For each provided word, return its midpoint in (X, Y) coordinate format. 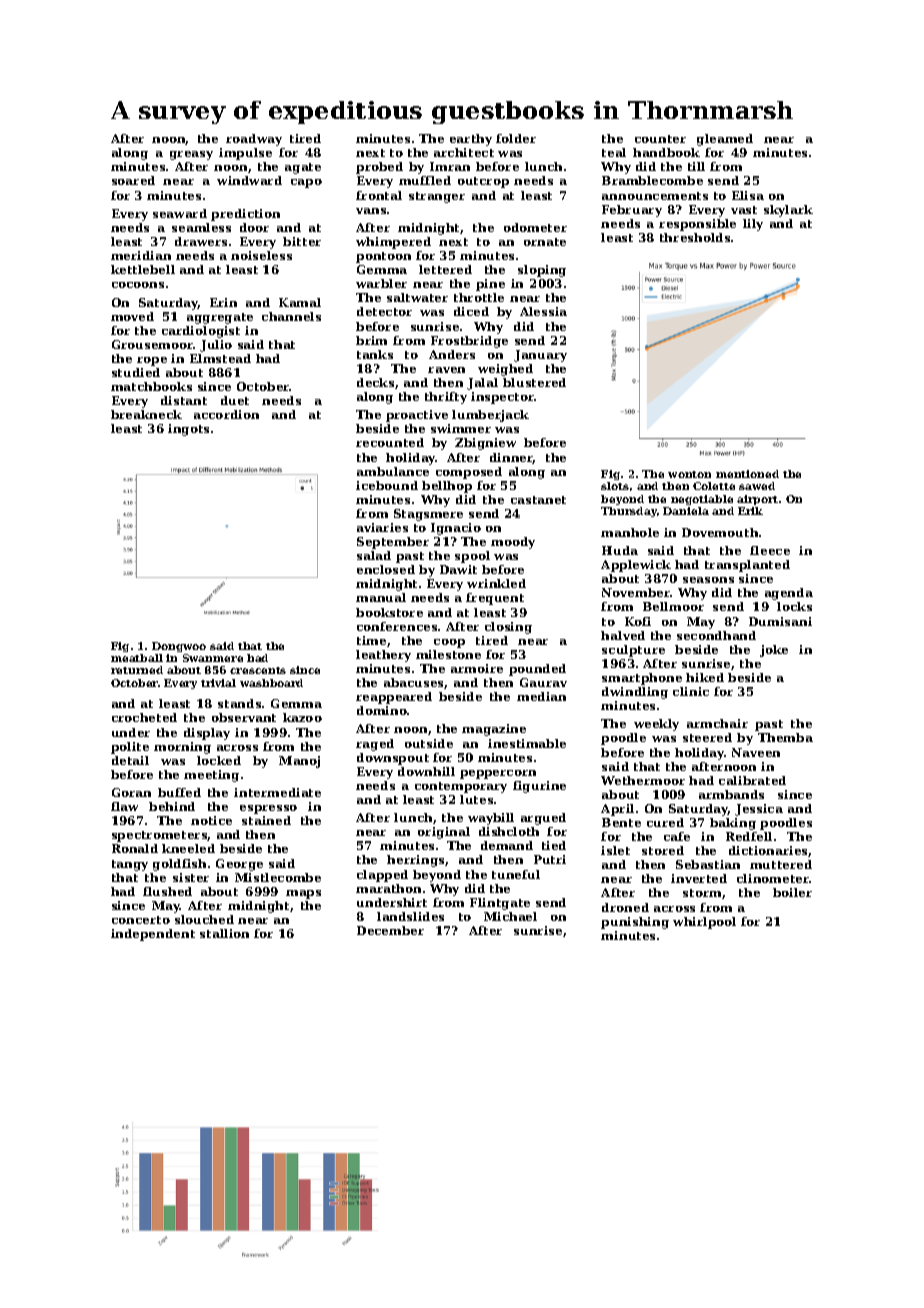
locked (219, 760)
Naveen (756, 752)
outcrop (483, 182)
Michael (510, 916)
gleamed (725, 140)
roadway (254, 140)
